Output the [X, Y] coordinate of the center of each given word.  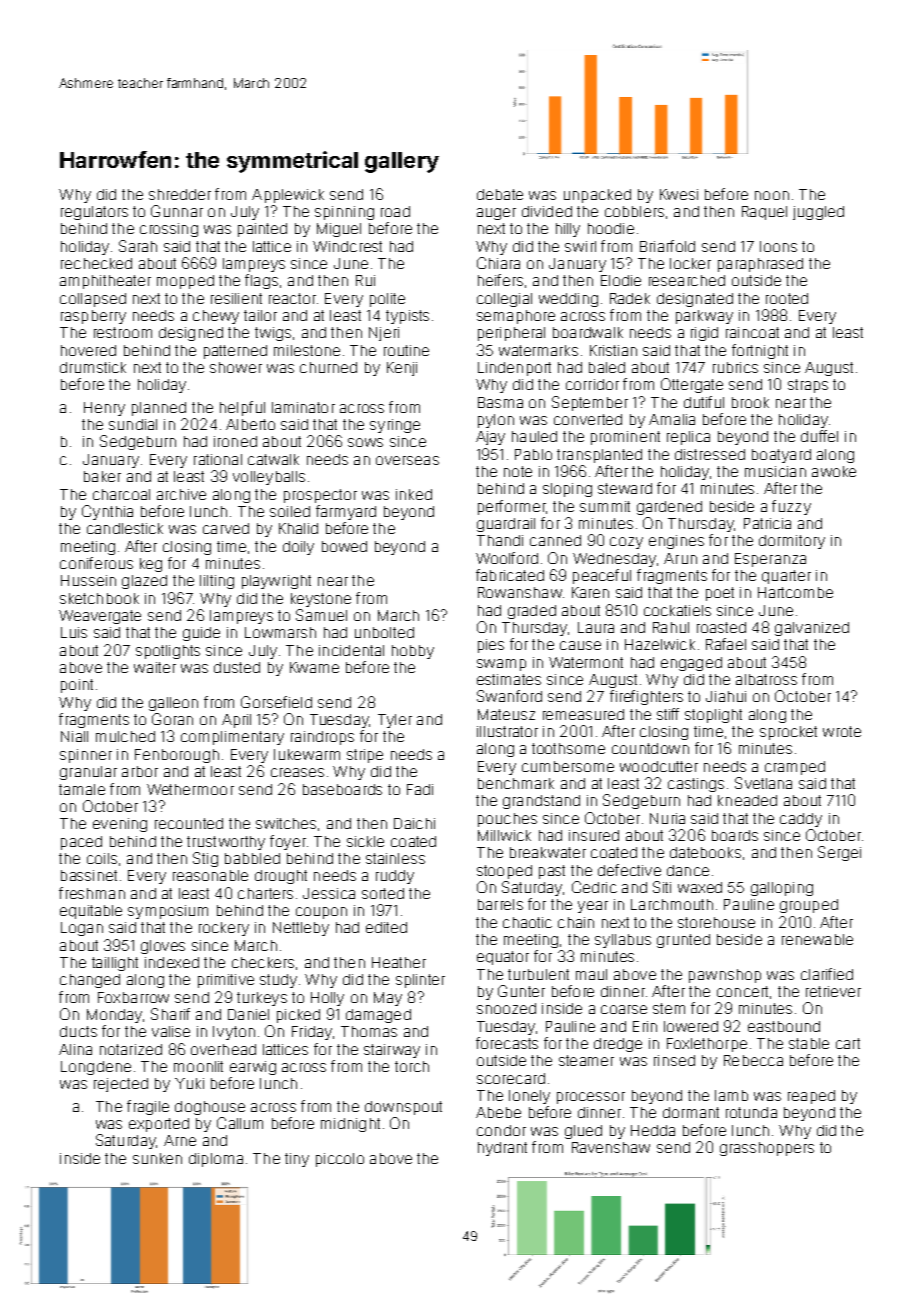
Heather [399, 962]
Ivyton [234, 1033]
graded [532, 612]
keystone [321, 600]
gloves [163, 947]
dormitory [792, 542]
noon [772, 195]
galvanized [812, 629]
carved [226, 528]
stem [669, 1008]
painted [262, 230]
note [518, 471]
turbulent [538, 974]
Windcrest [347, 246]
